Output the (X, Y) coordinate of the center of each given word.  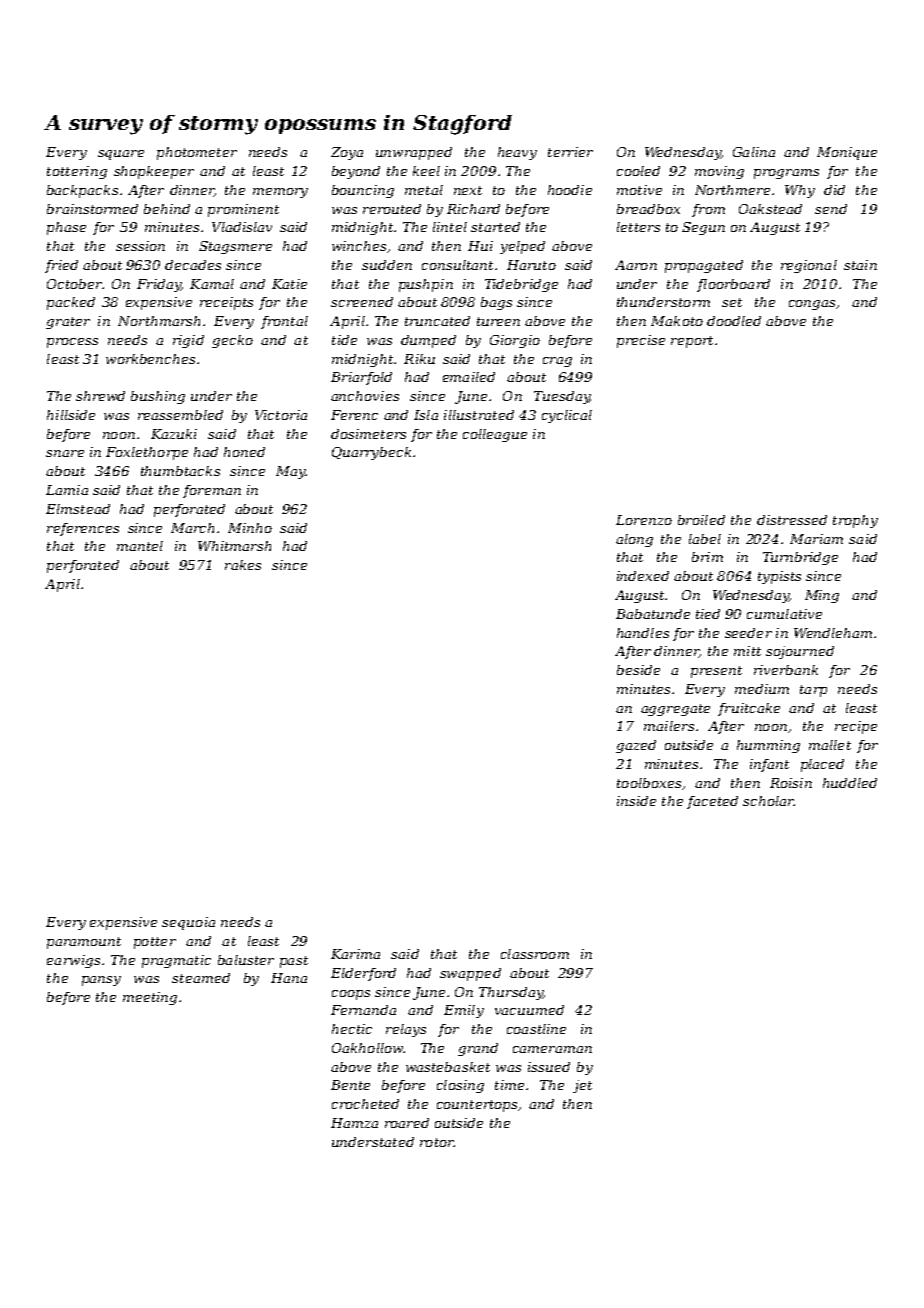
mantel (140, 546)
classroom (535, 954)
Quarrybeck (371, 453)
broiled (701, 520)
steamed (201, 978)
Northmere (732, 190)
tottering (77, 172)
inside (636, 801)
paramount (84, 943)
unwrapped (414, 153)
